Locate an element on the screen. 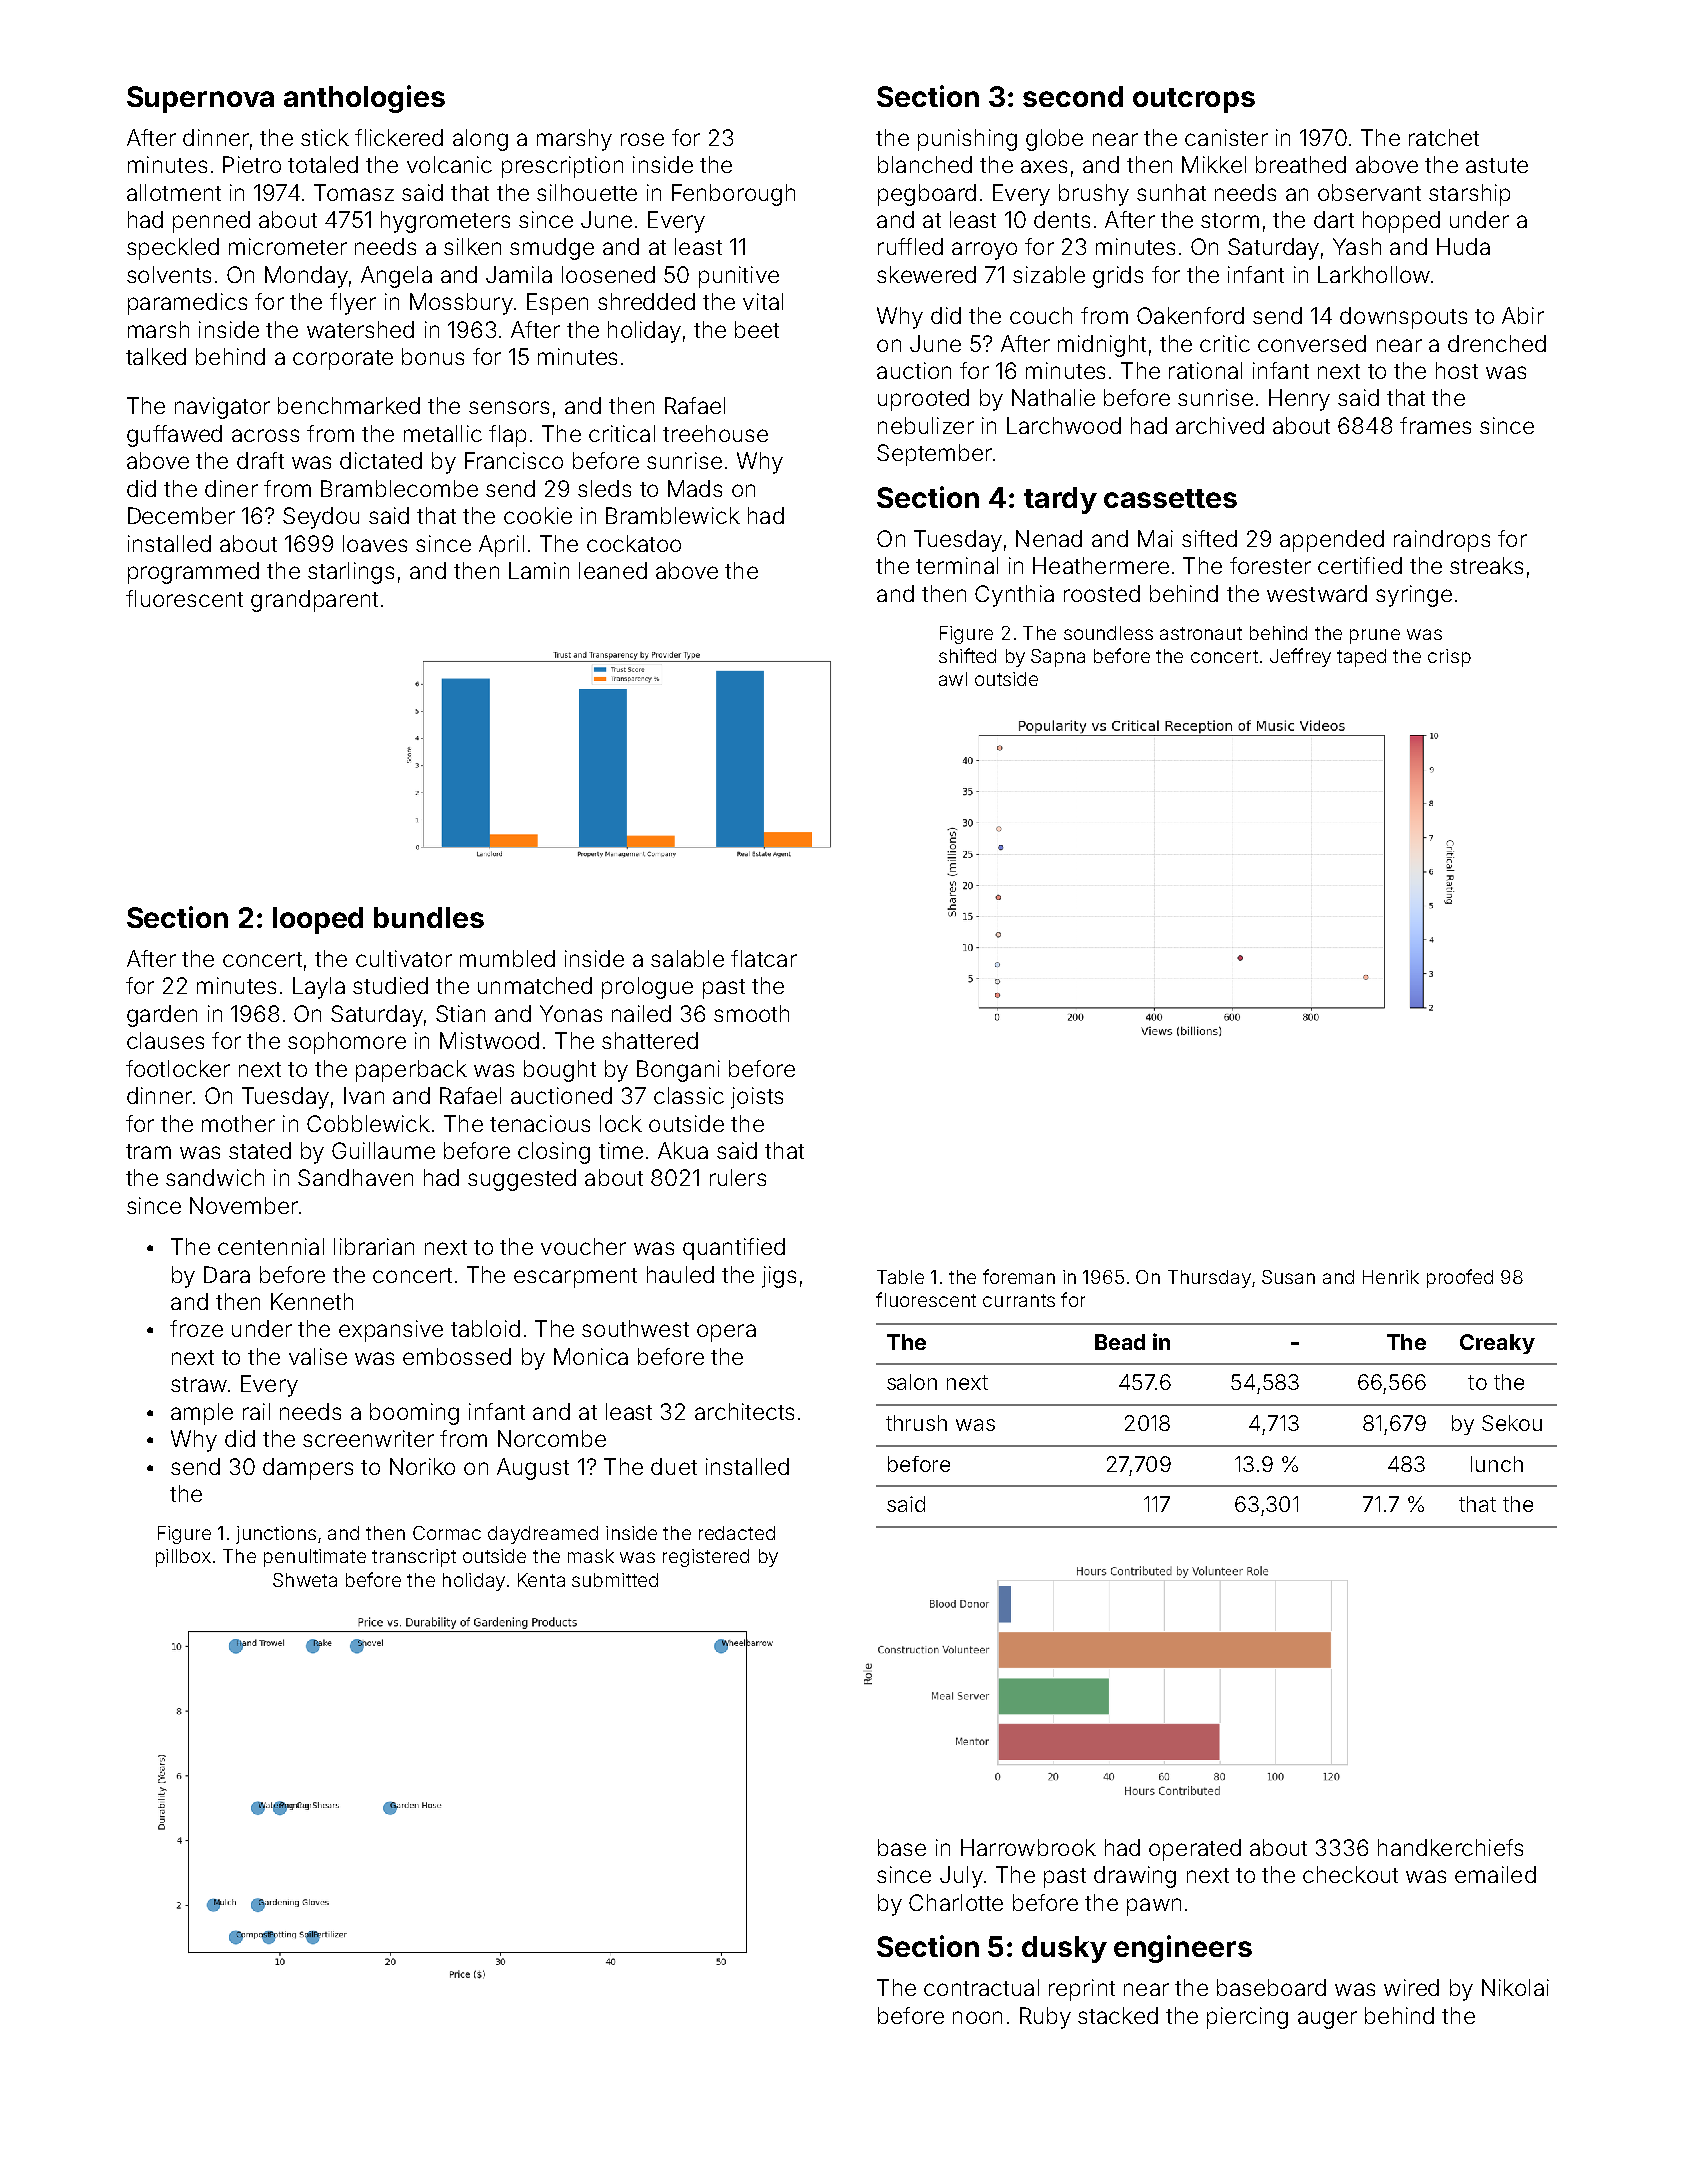  outcrops is located at coordinates (1194, 100).
